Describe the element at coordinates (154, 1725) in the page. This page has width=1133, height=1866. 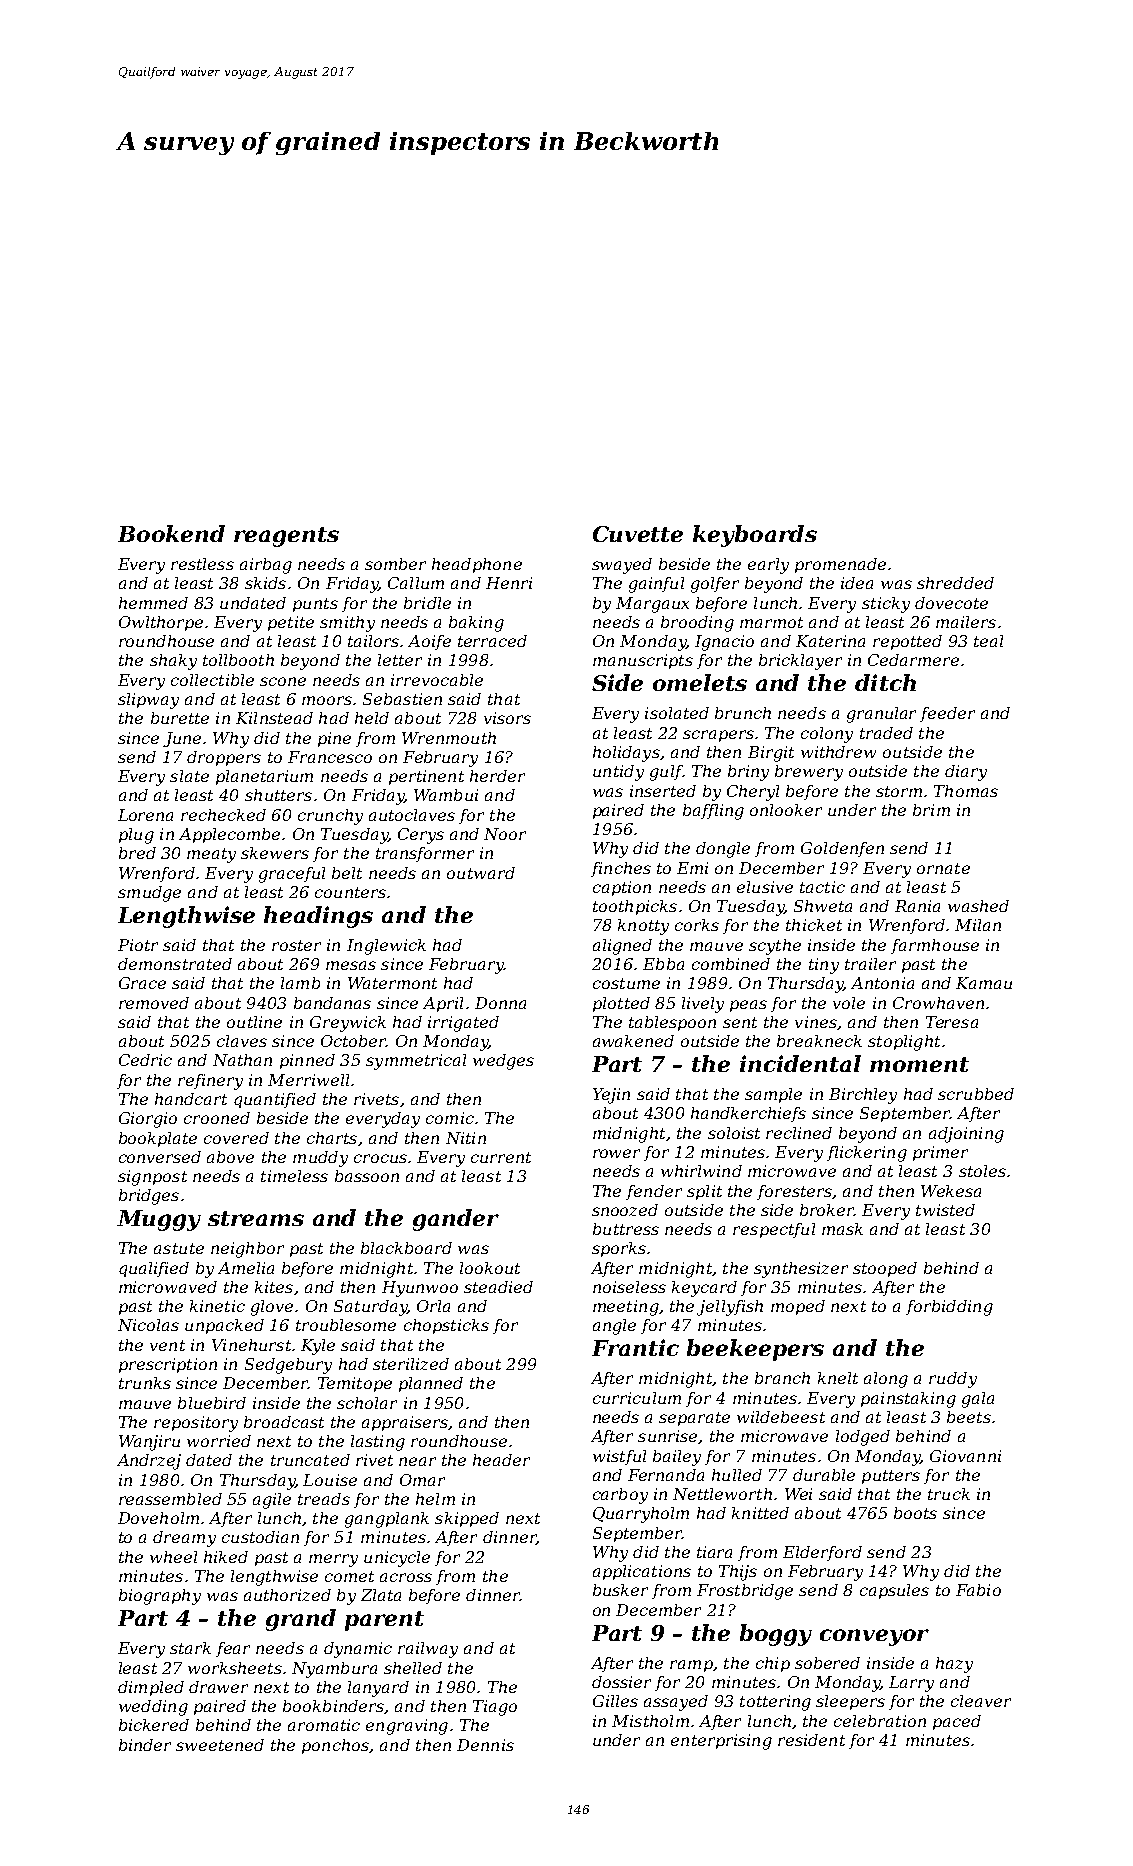
I see `bickered` at that location.
